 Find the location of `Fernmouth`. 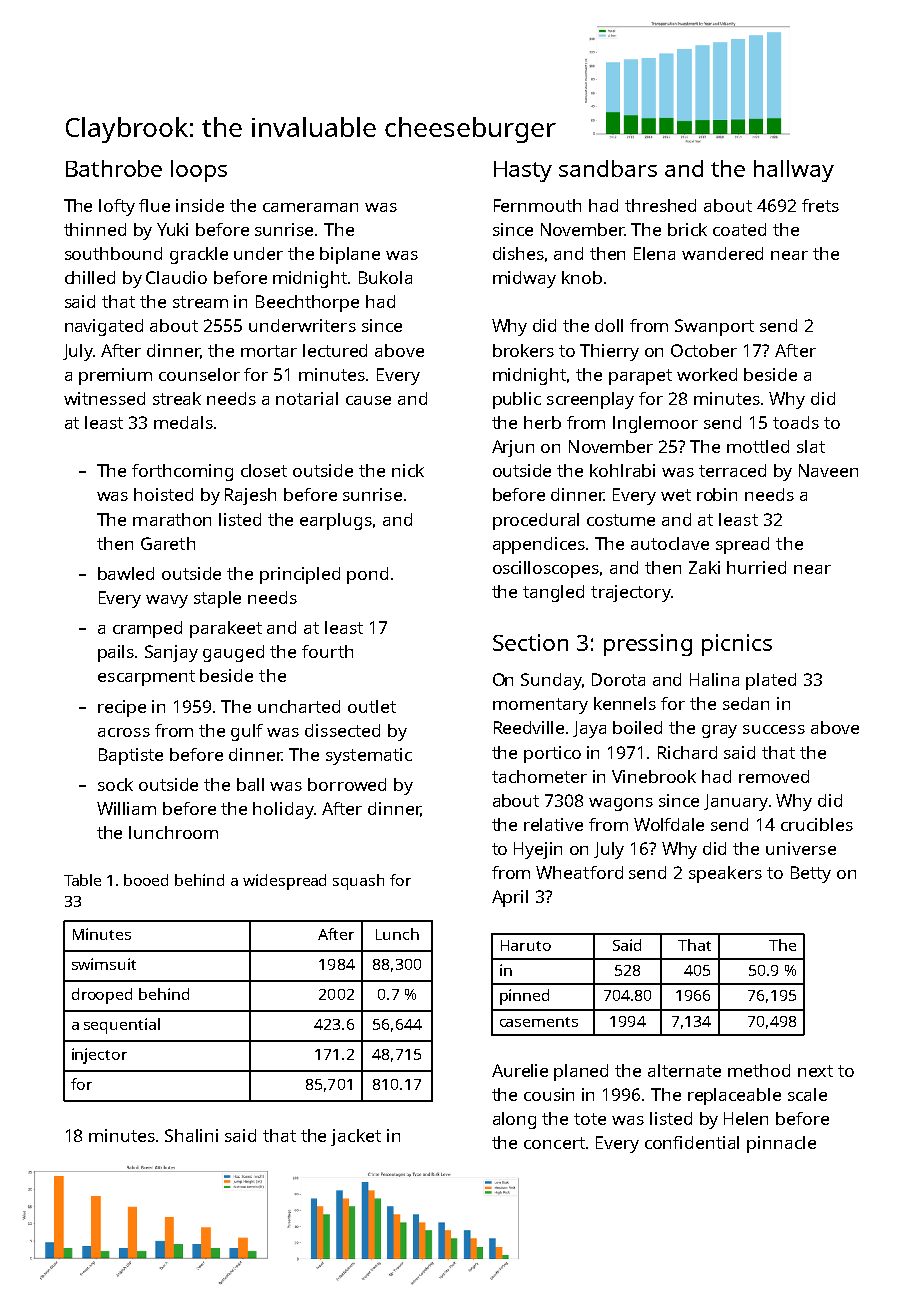

Fernmouth is located at coordinates (537, 205).
